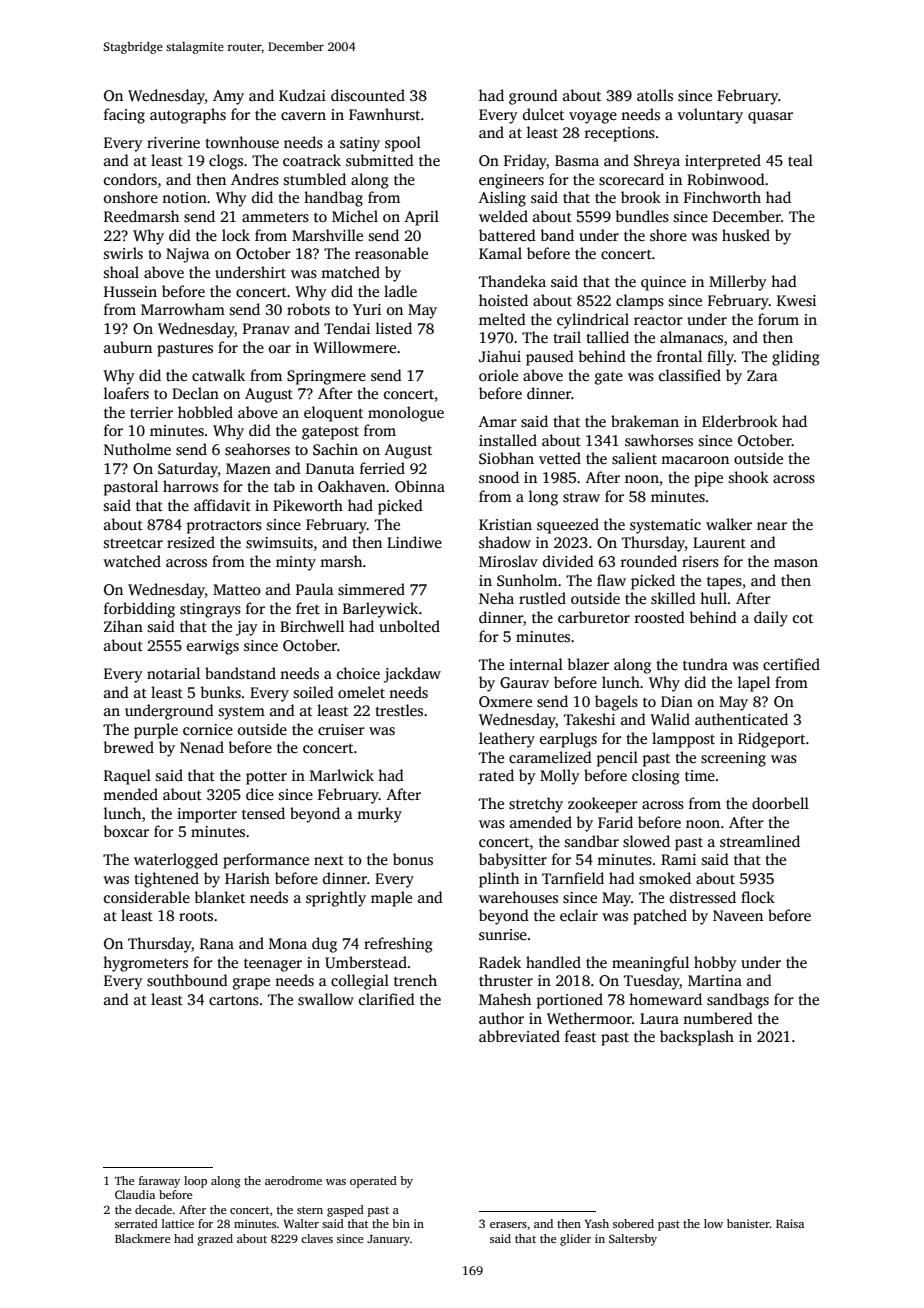 Image resolution: width=924 pixels, height=1308 pixels. I want to click on roosted, so click(660, 617).
